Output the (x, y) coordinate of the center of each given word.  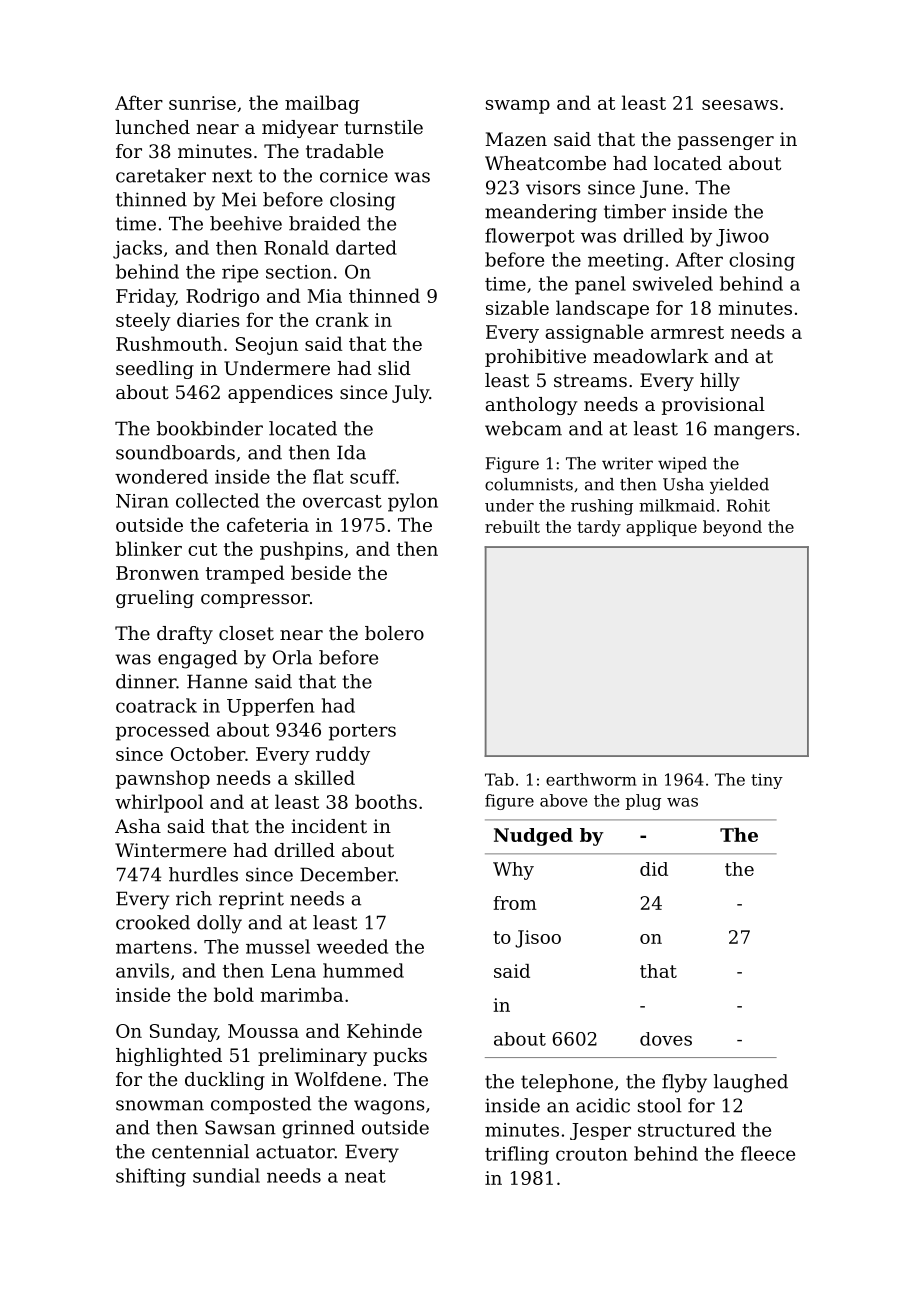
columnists (529, 484)
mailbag (322, 104)
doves (666, 1039)
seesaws (740, 105)
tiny (767, 781)
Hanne (217, 681)
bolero (394, 633)
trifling (517, 1155)
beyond (732, 528)
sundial (226, 1175)
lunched (153, 127)
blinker (149, 548)
